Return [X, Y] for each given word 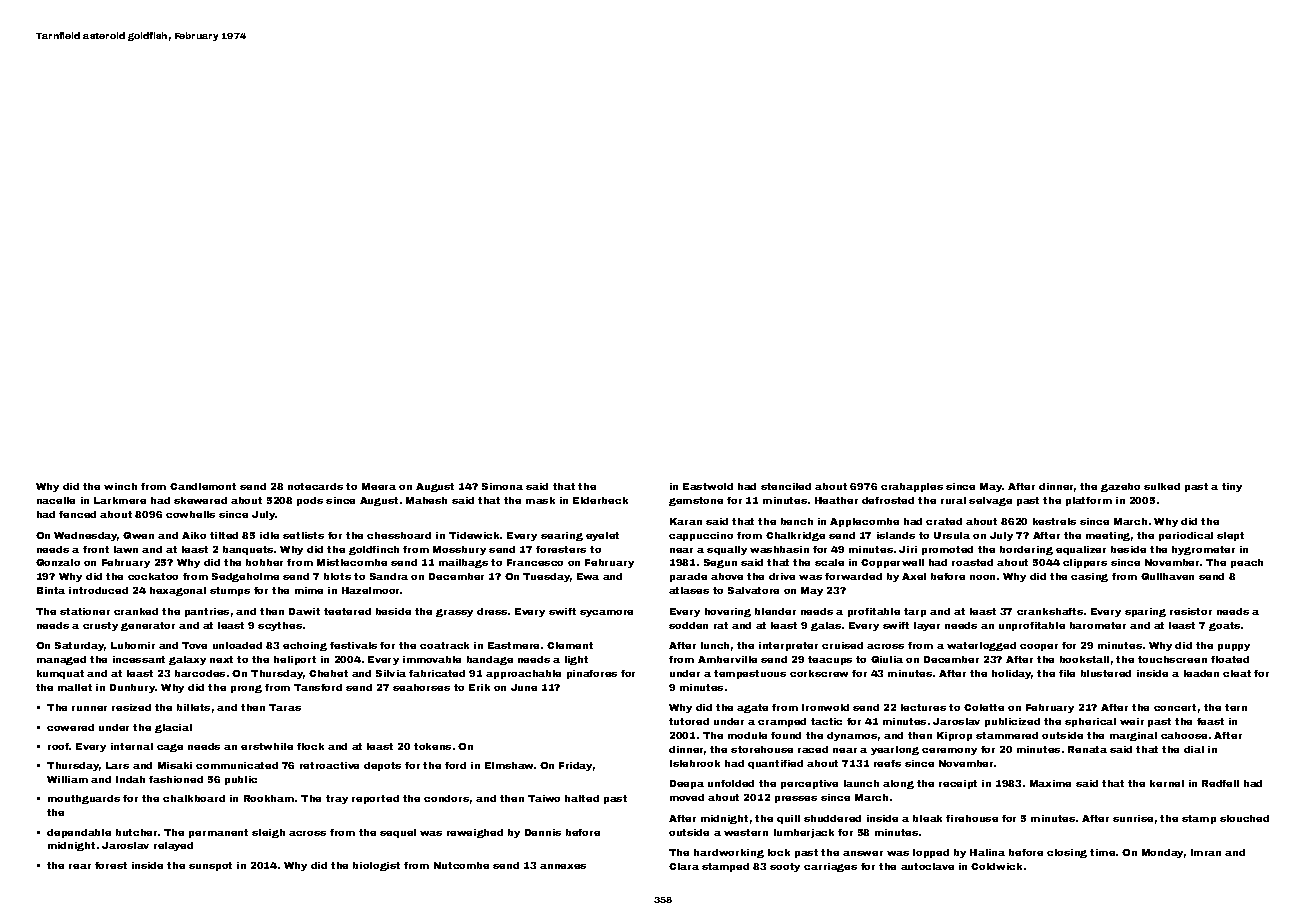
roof [59, 746]
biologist [376, 866]
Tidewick [474, 535]
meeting [1108, 536]
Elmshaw [509, 765]
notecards [315, 486]
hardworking [729, 853]
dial [1194, 749]
